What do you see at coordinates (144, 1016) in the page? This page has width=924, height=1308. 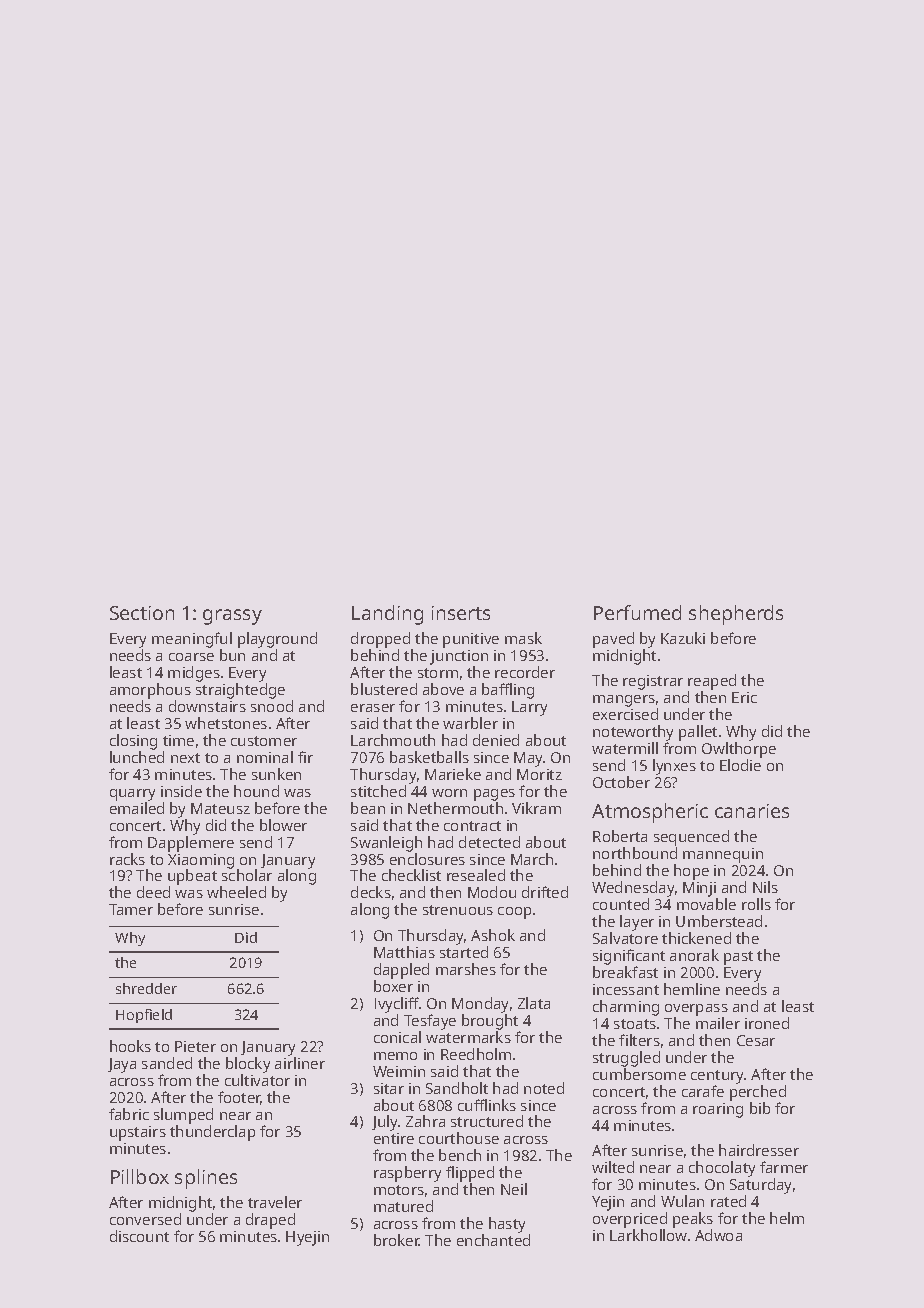 I see `Hopfield` at bounding box center [144, 1016].
